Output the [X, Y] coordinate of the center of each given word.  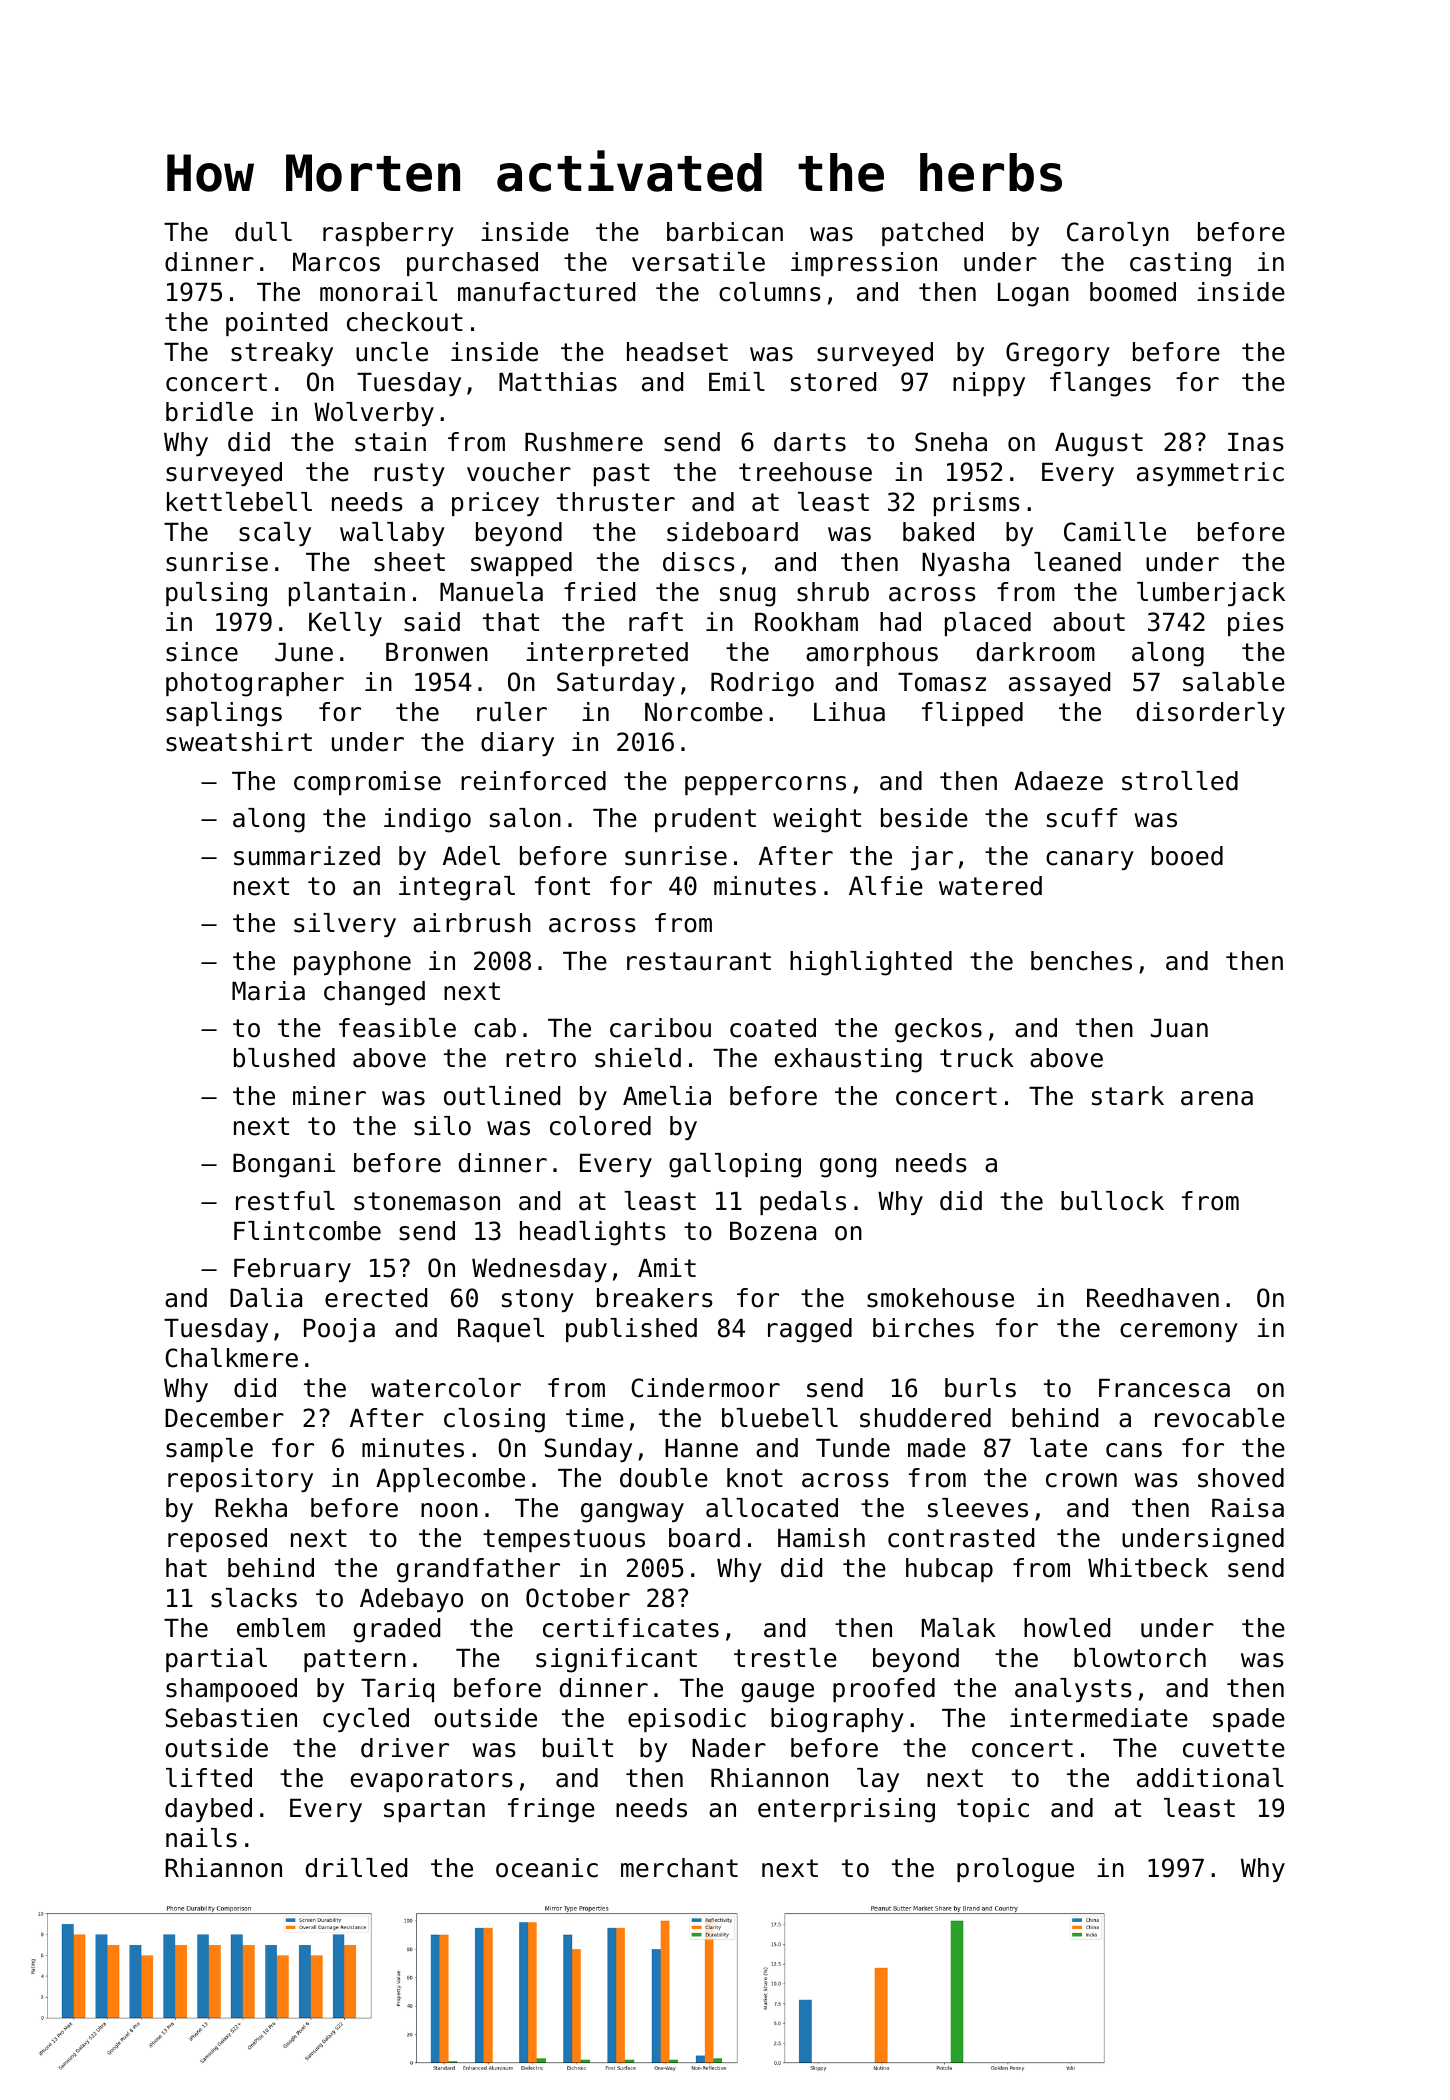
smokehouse [940, 1298]
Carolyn [1118, 234]
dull [263, 232]
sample [209, 1450]
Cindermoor [705, 1388]
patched [932, 234]
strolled [1180, 781]
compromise [367, 783]
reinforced [533, 781]
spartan [434, 1810]
